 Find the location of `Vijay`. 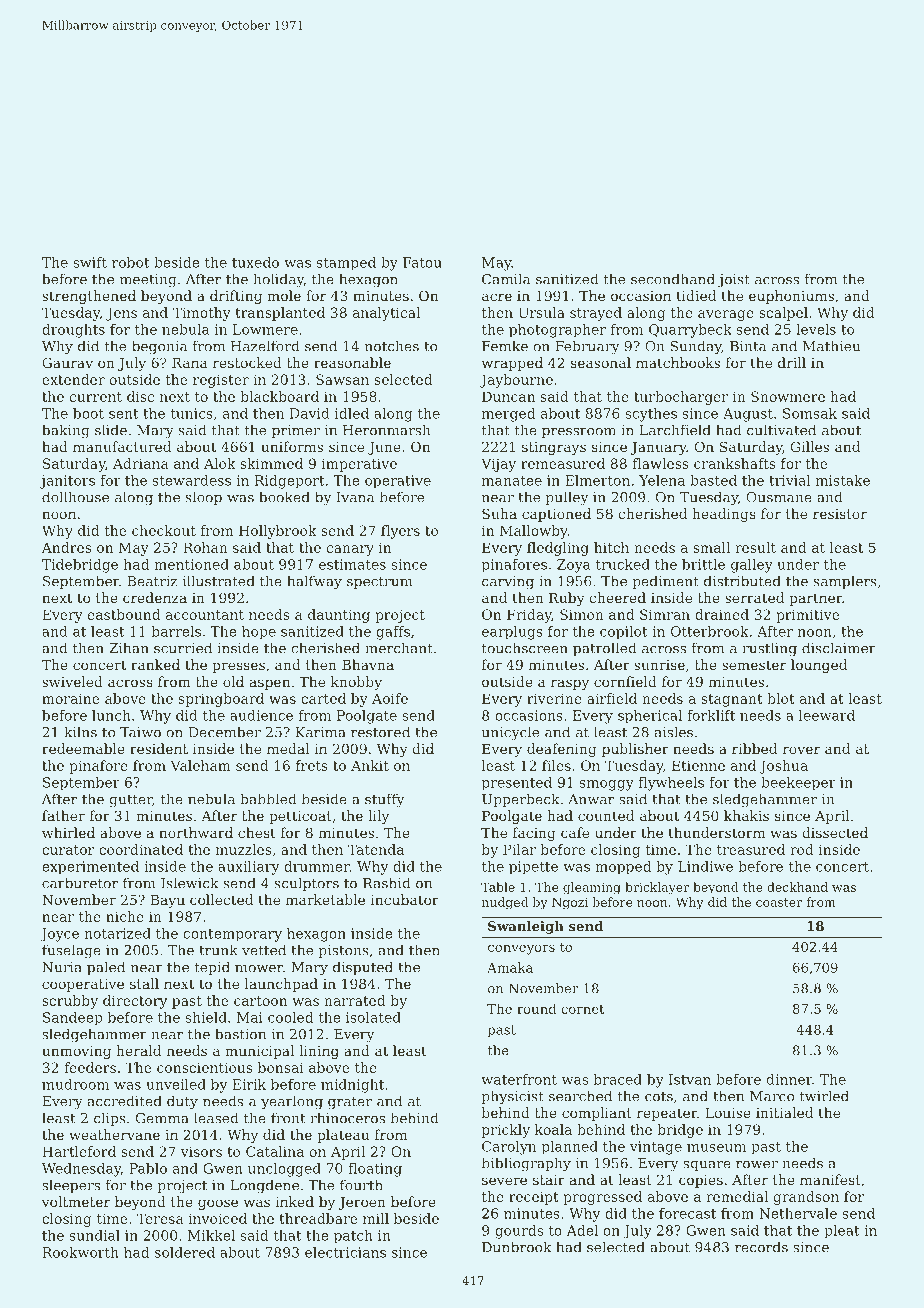

Vijay is located at coordinates (498, 465).
